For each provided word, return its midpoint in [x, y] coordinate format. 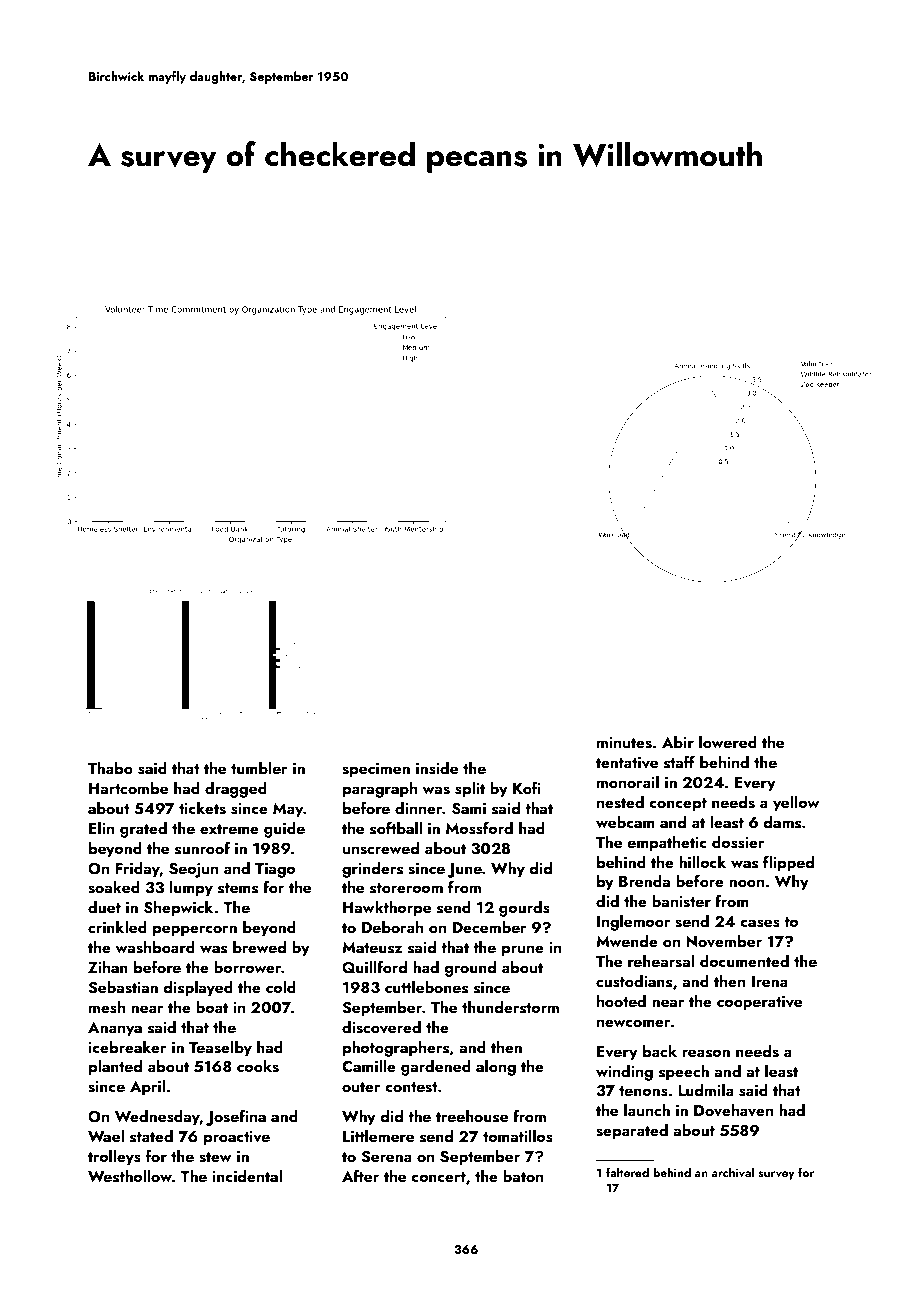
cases [760, 923]
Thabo [110, 768]
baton [523, 1176]
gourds [524, 909]
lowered [728, 742]
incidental [247, 1176]
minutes [624, 743]
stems [238, 888]
